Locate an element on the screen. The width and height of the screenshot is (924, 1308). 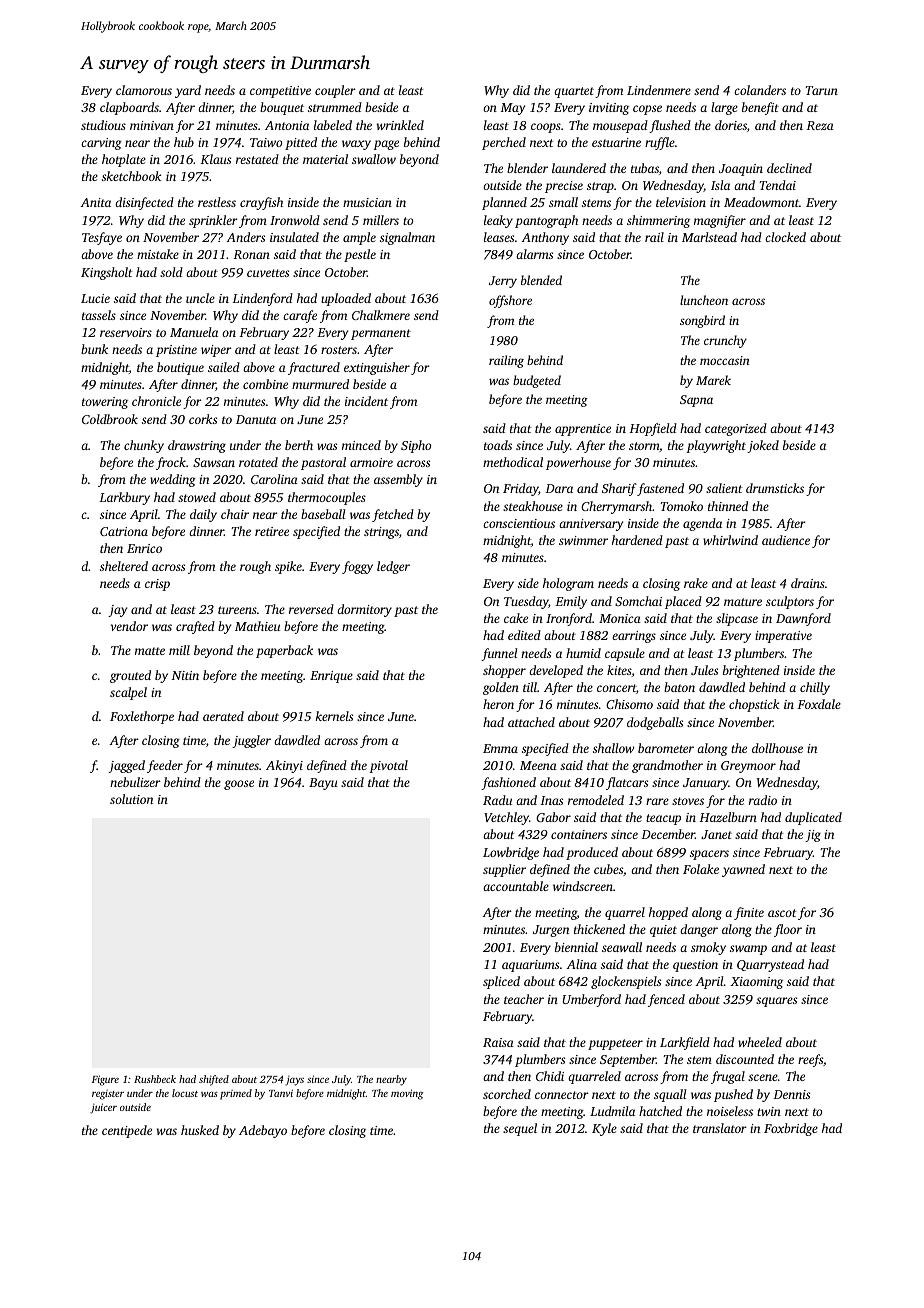
till is located at coordinates (530, 687).
